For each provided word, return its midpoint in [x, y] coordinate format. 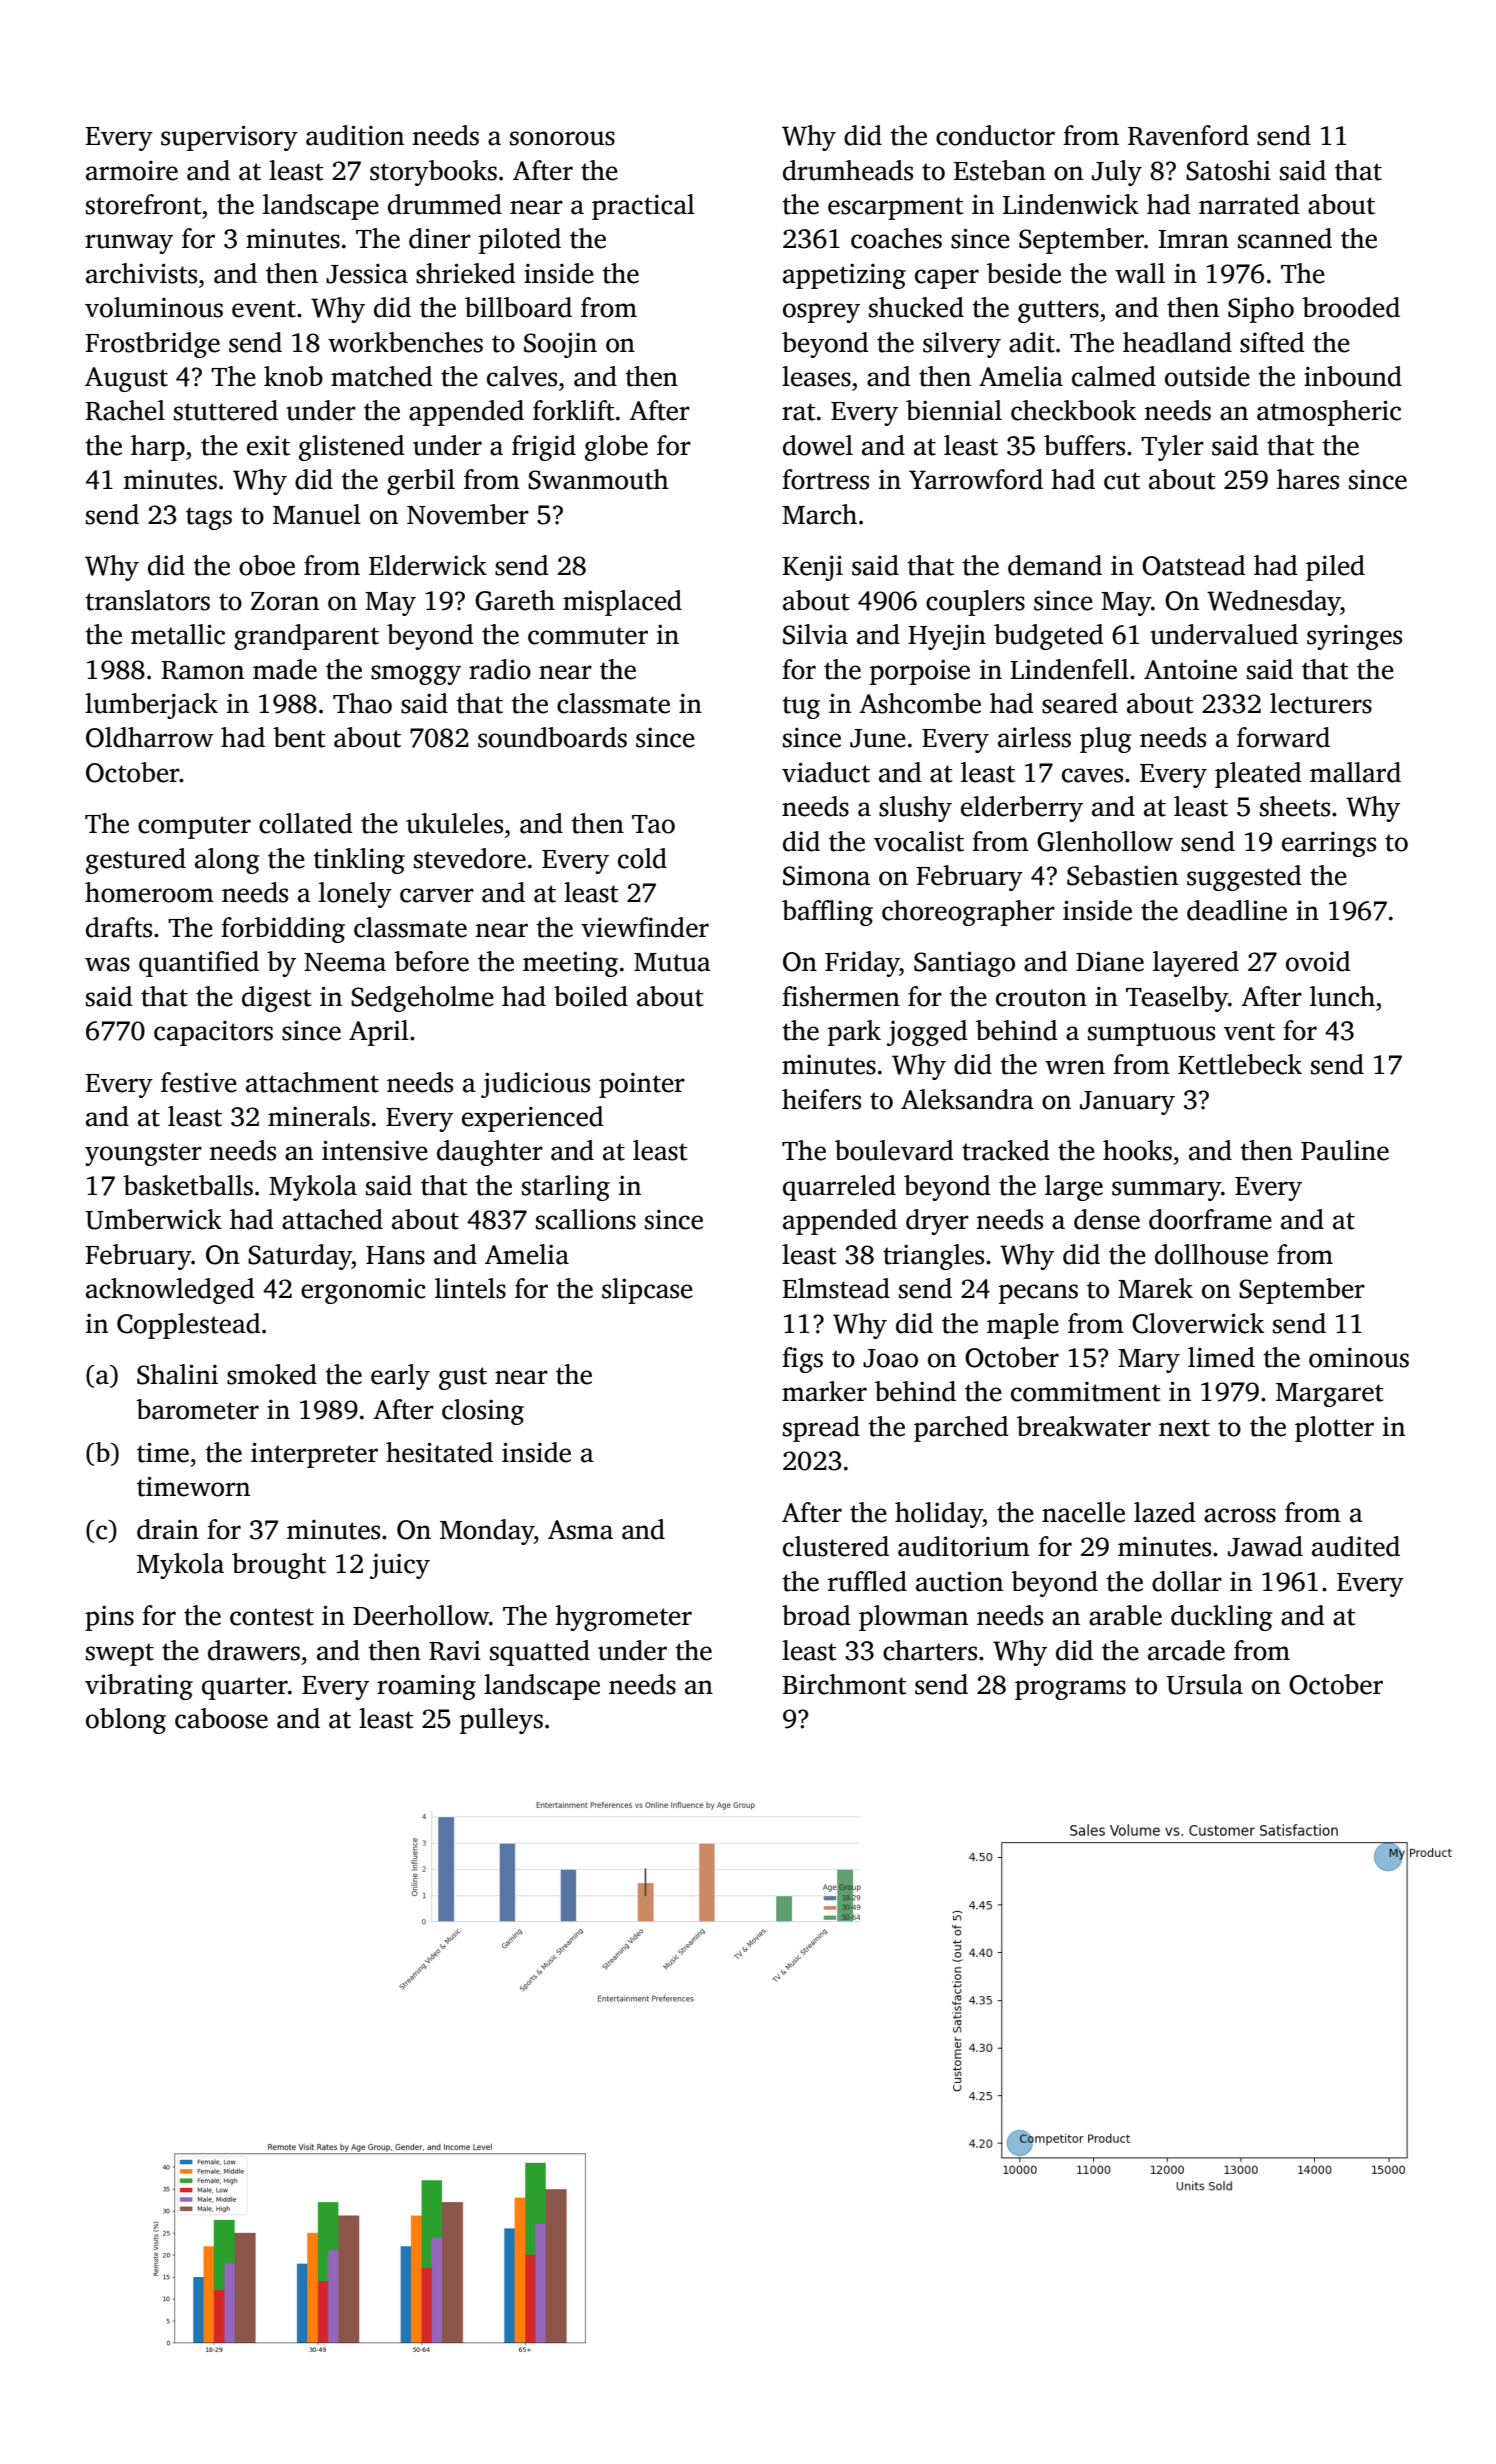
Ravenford [1188, 135]
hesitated [439, 1452]
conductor [995, 135]
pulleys [501, 1721]
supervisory [229, 138]
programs [1070, 1690]
